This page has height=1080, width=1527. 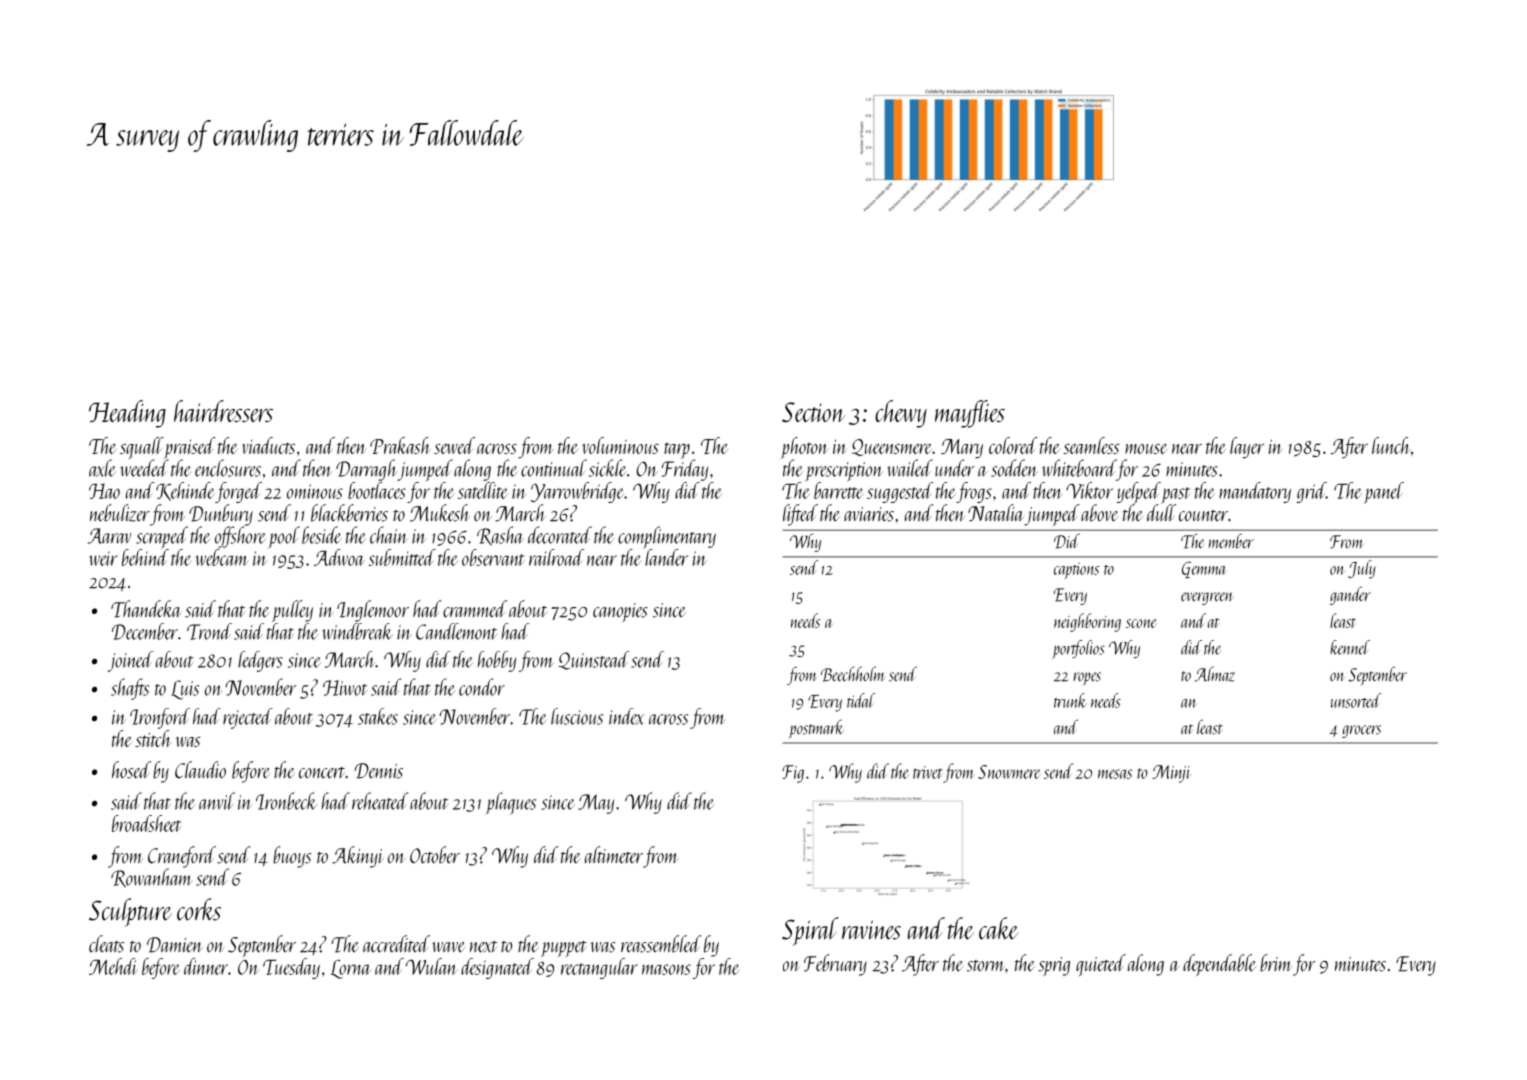 I want to click on Yarrowbridge, so click(x=577, y=492).
